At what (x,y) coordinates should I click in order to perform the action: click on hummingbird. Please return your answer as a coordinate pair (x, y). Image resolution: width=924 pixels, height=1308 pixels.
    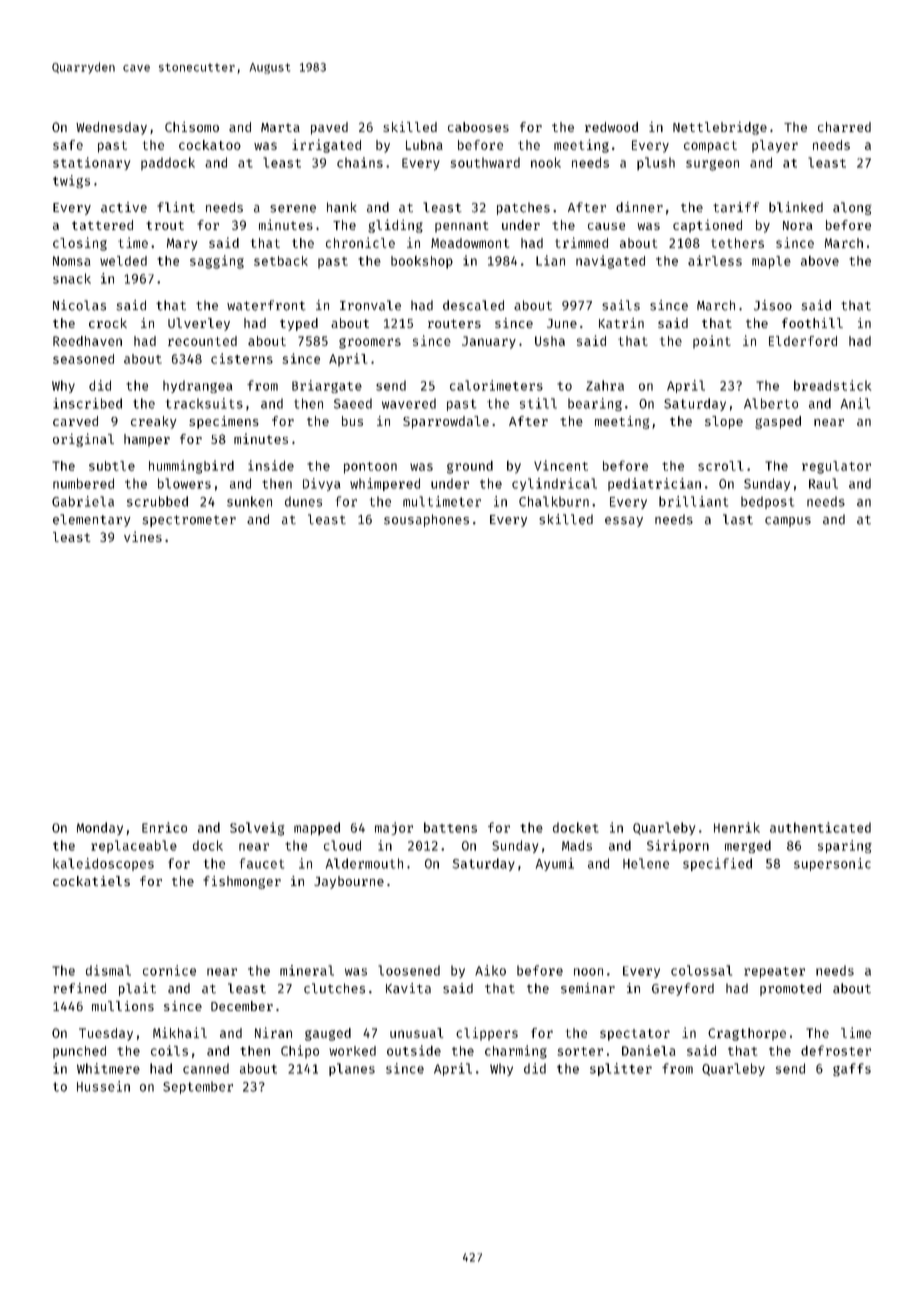
    Looking at the image, I should click on (191, 467).
